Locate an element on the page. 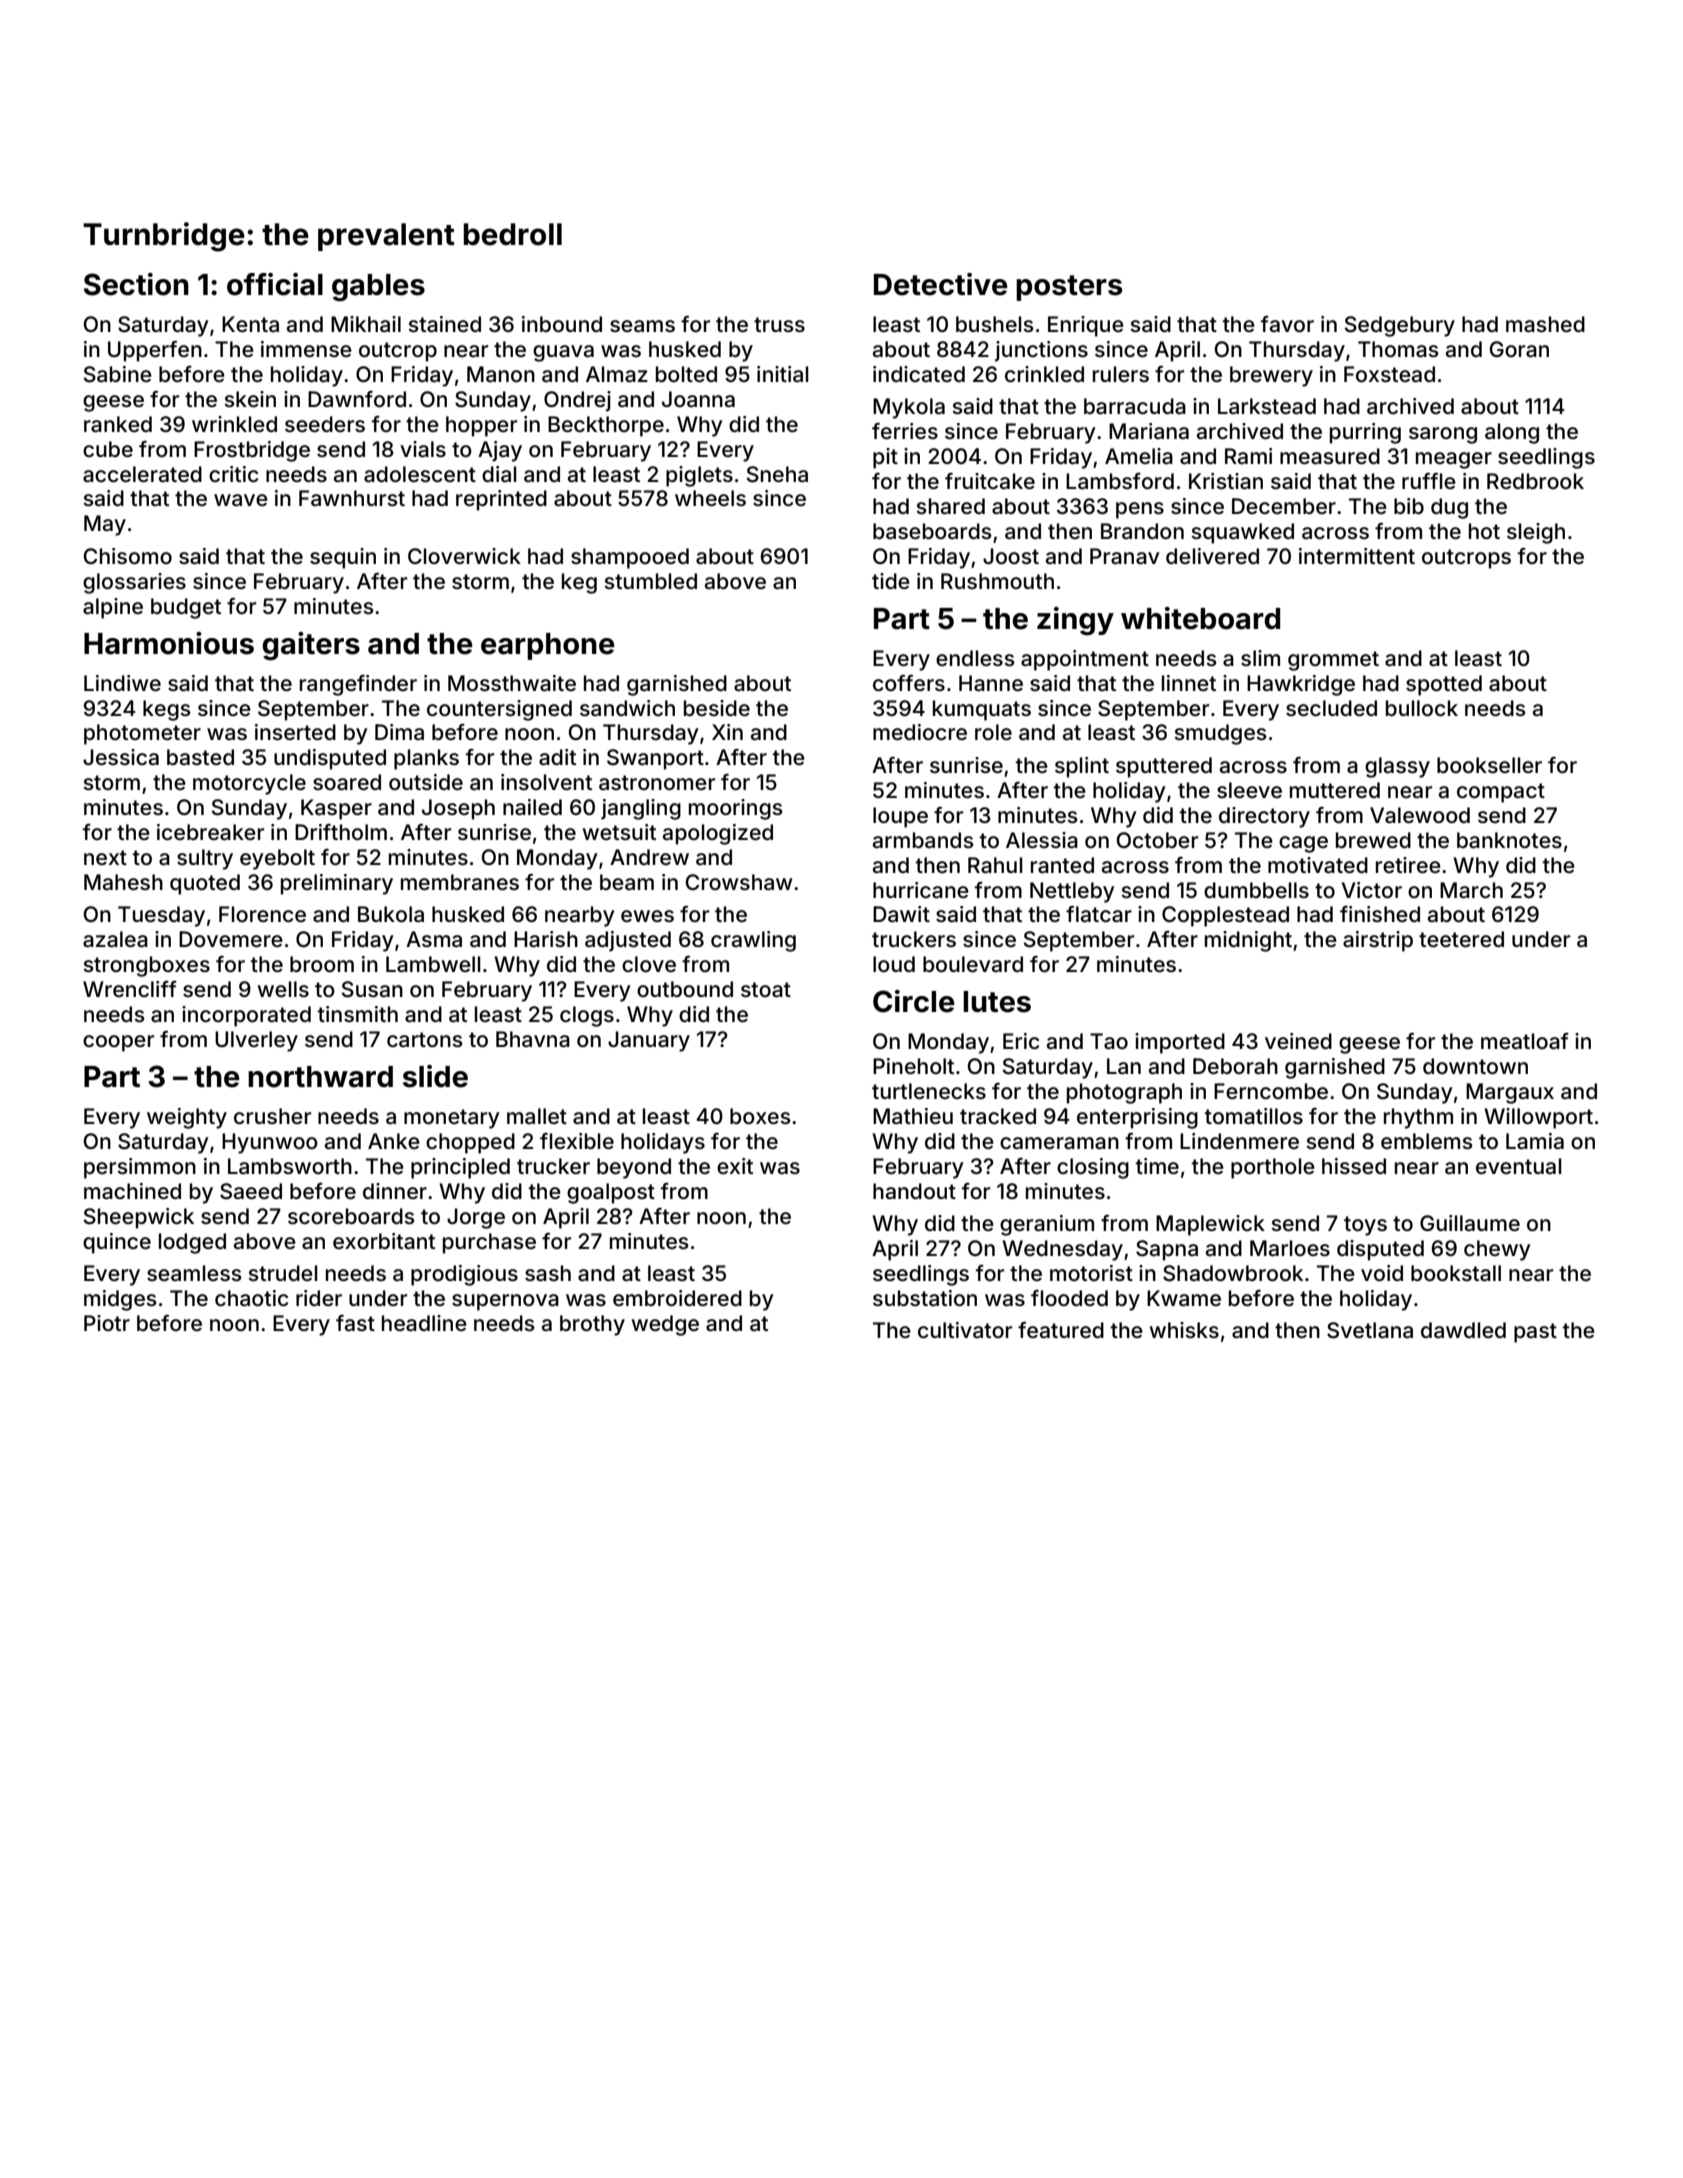 The image size is (1683, 2178). Dawnford is located at coordinates (357, 399).
